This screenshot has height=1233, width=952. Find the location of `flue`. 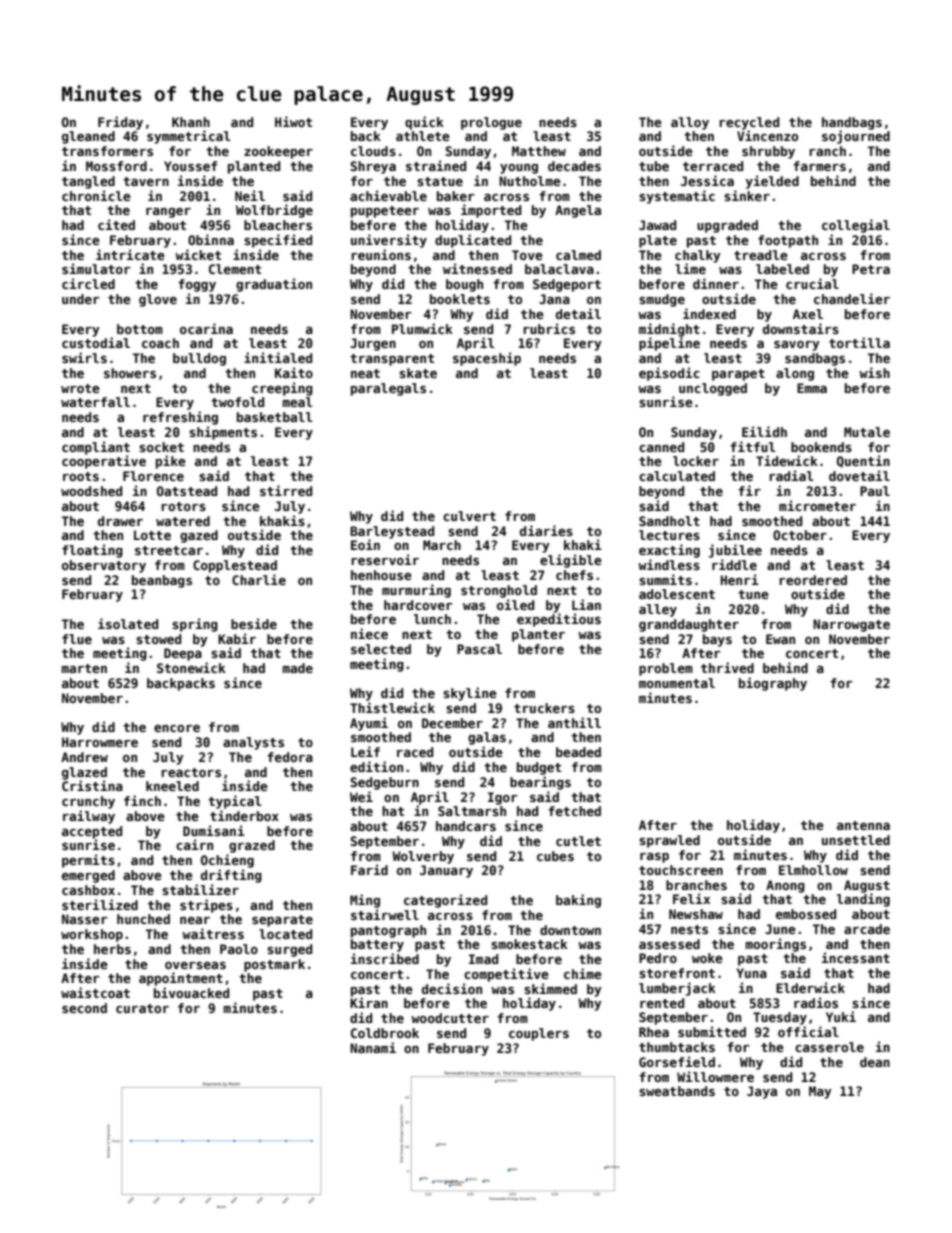

flue is located at coordinates (77, 639).
